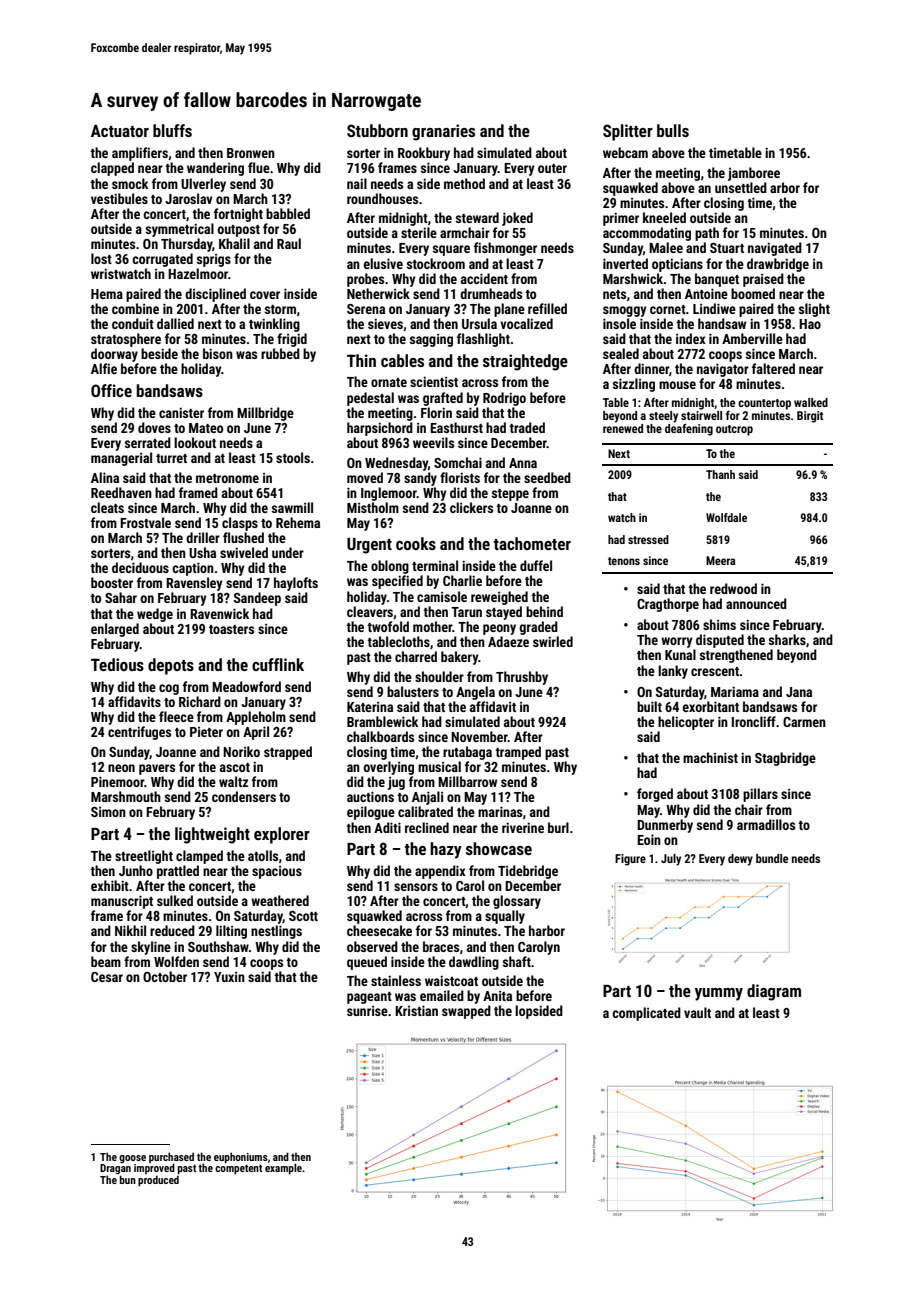  I want to click on Alfie, so click(104, 368).
